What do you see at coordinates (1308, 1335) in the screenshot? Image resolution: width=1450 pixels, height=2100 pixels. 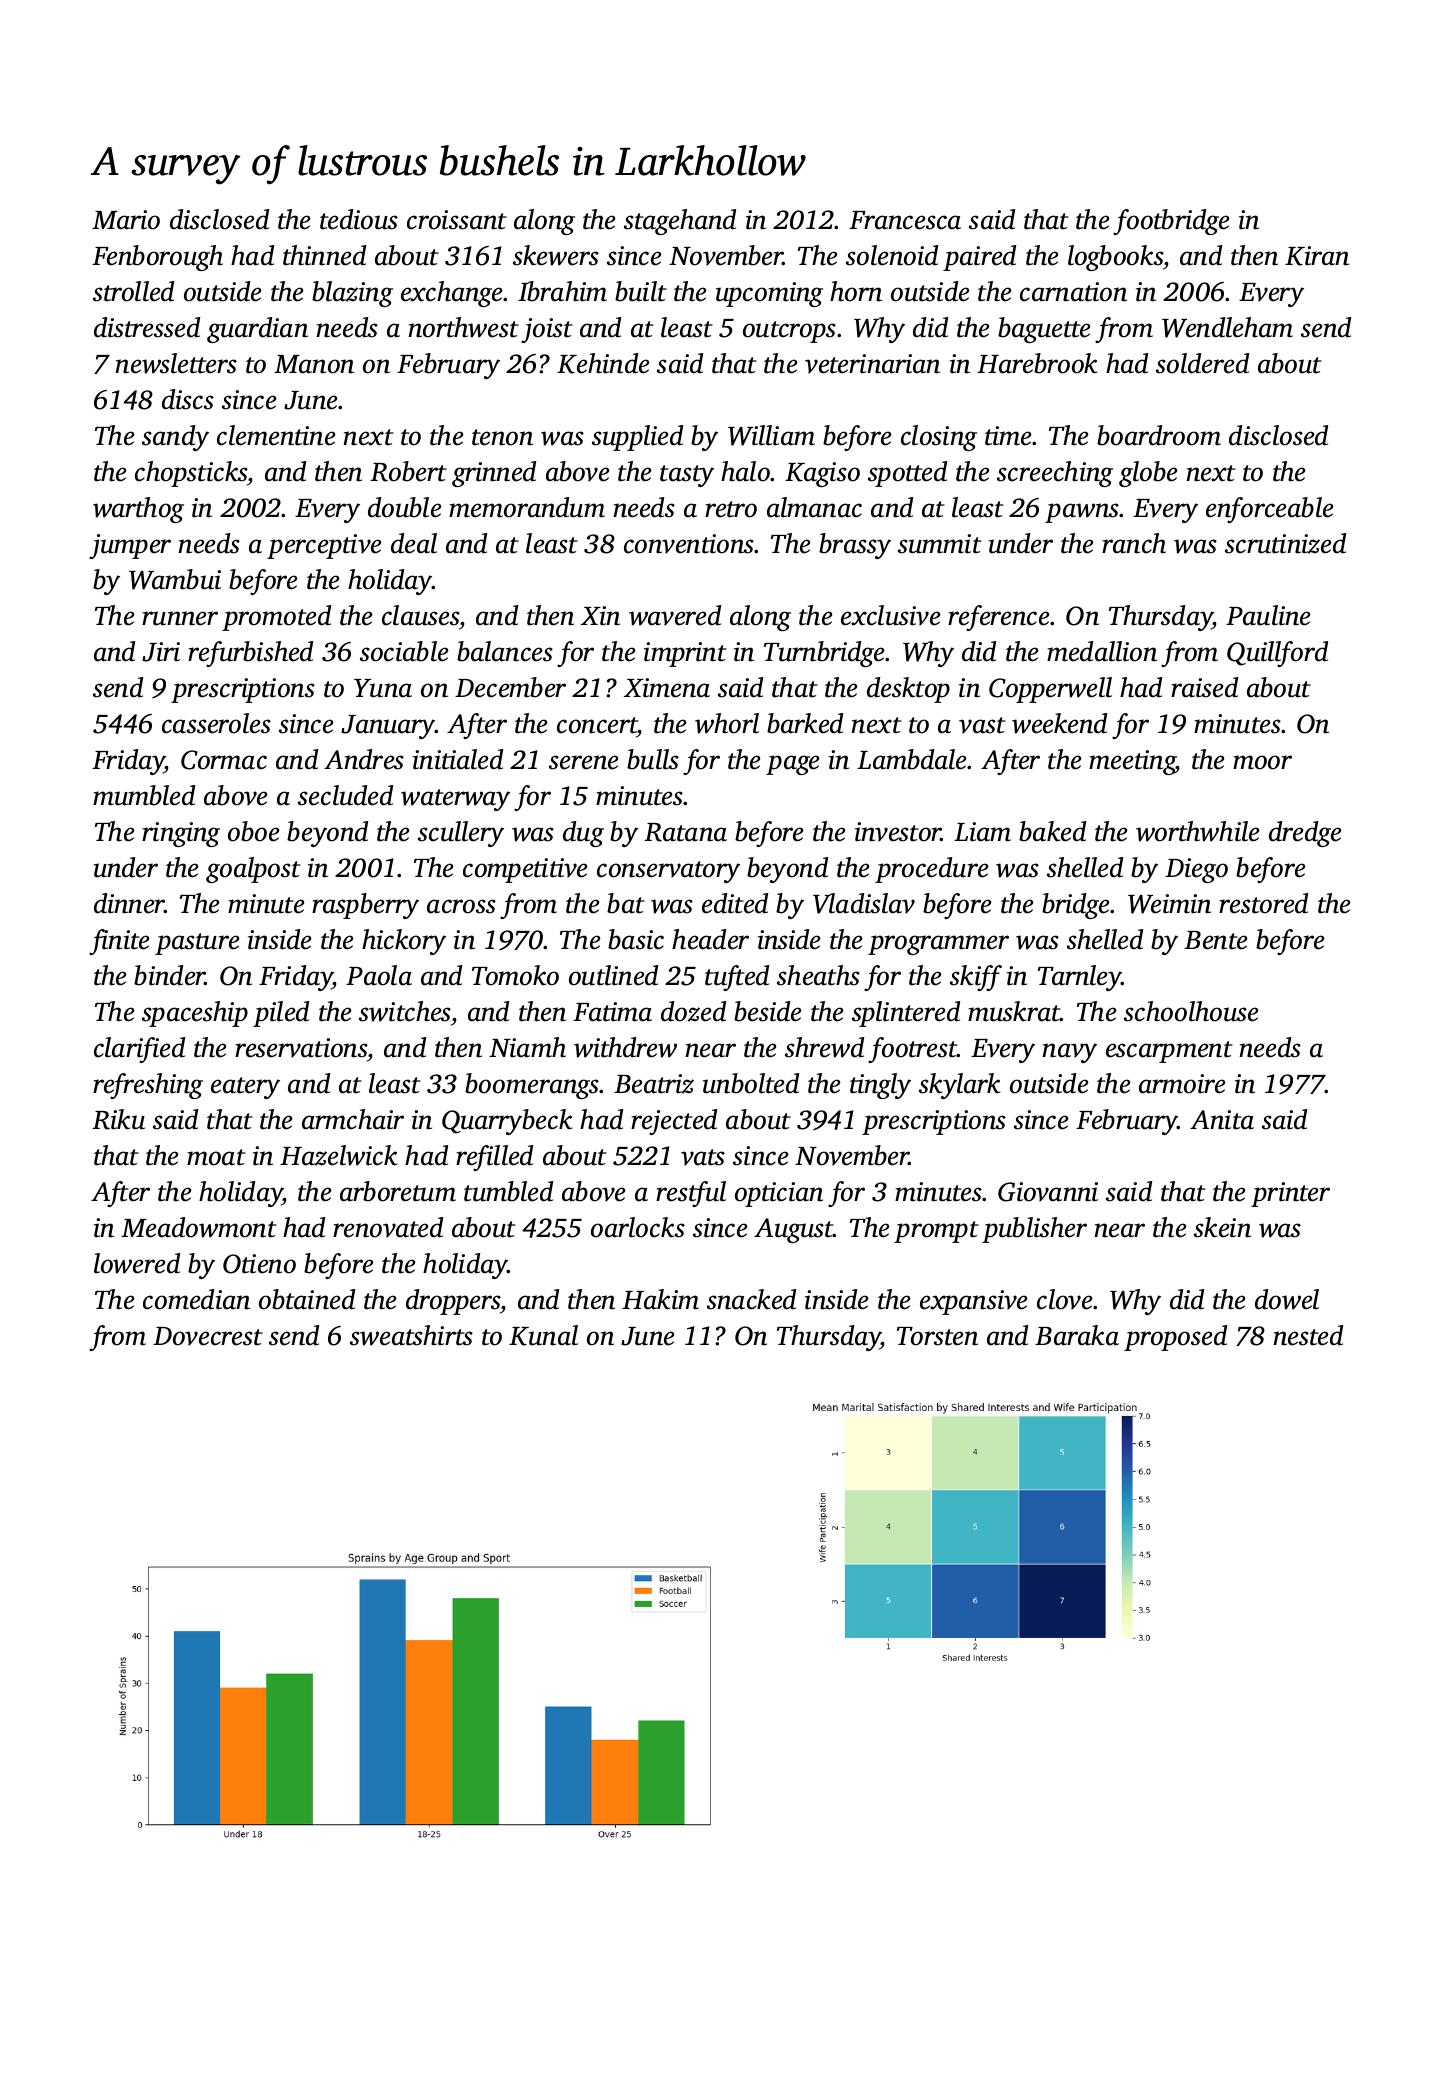 I see `nested` at bounding box center [1308, 1335].
